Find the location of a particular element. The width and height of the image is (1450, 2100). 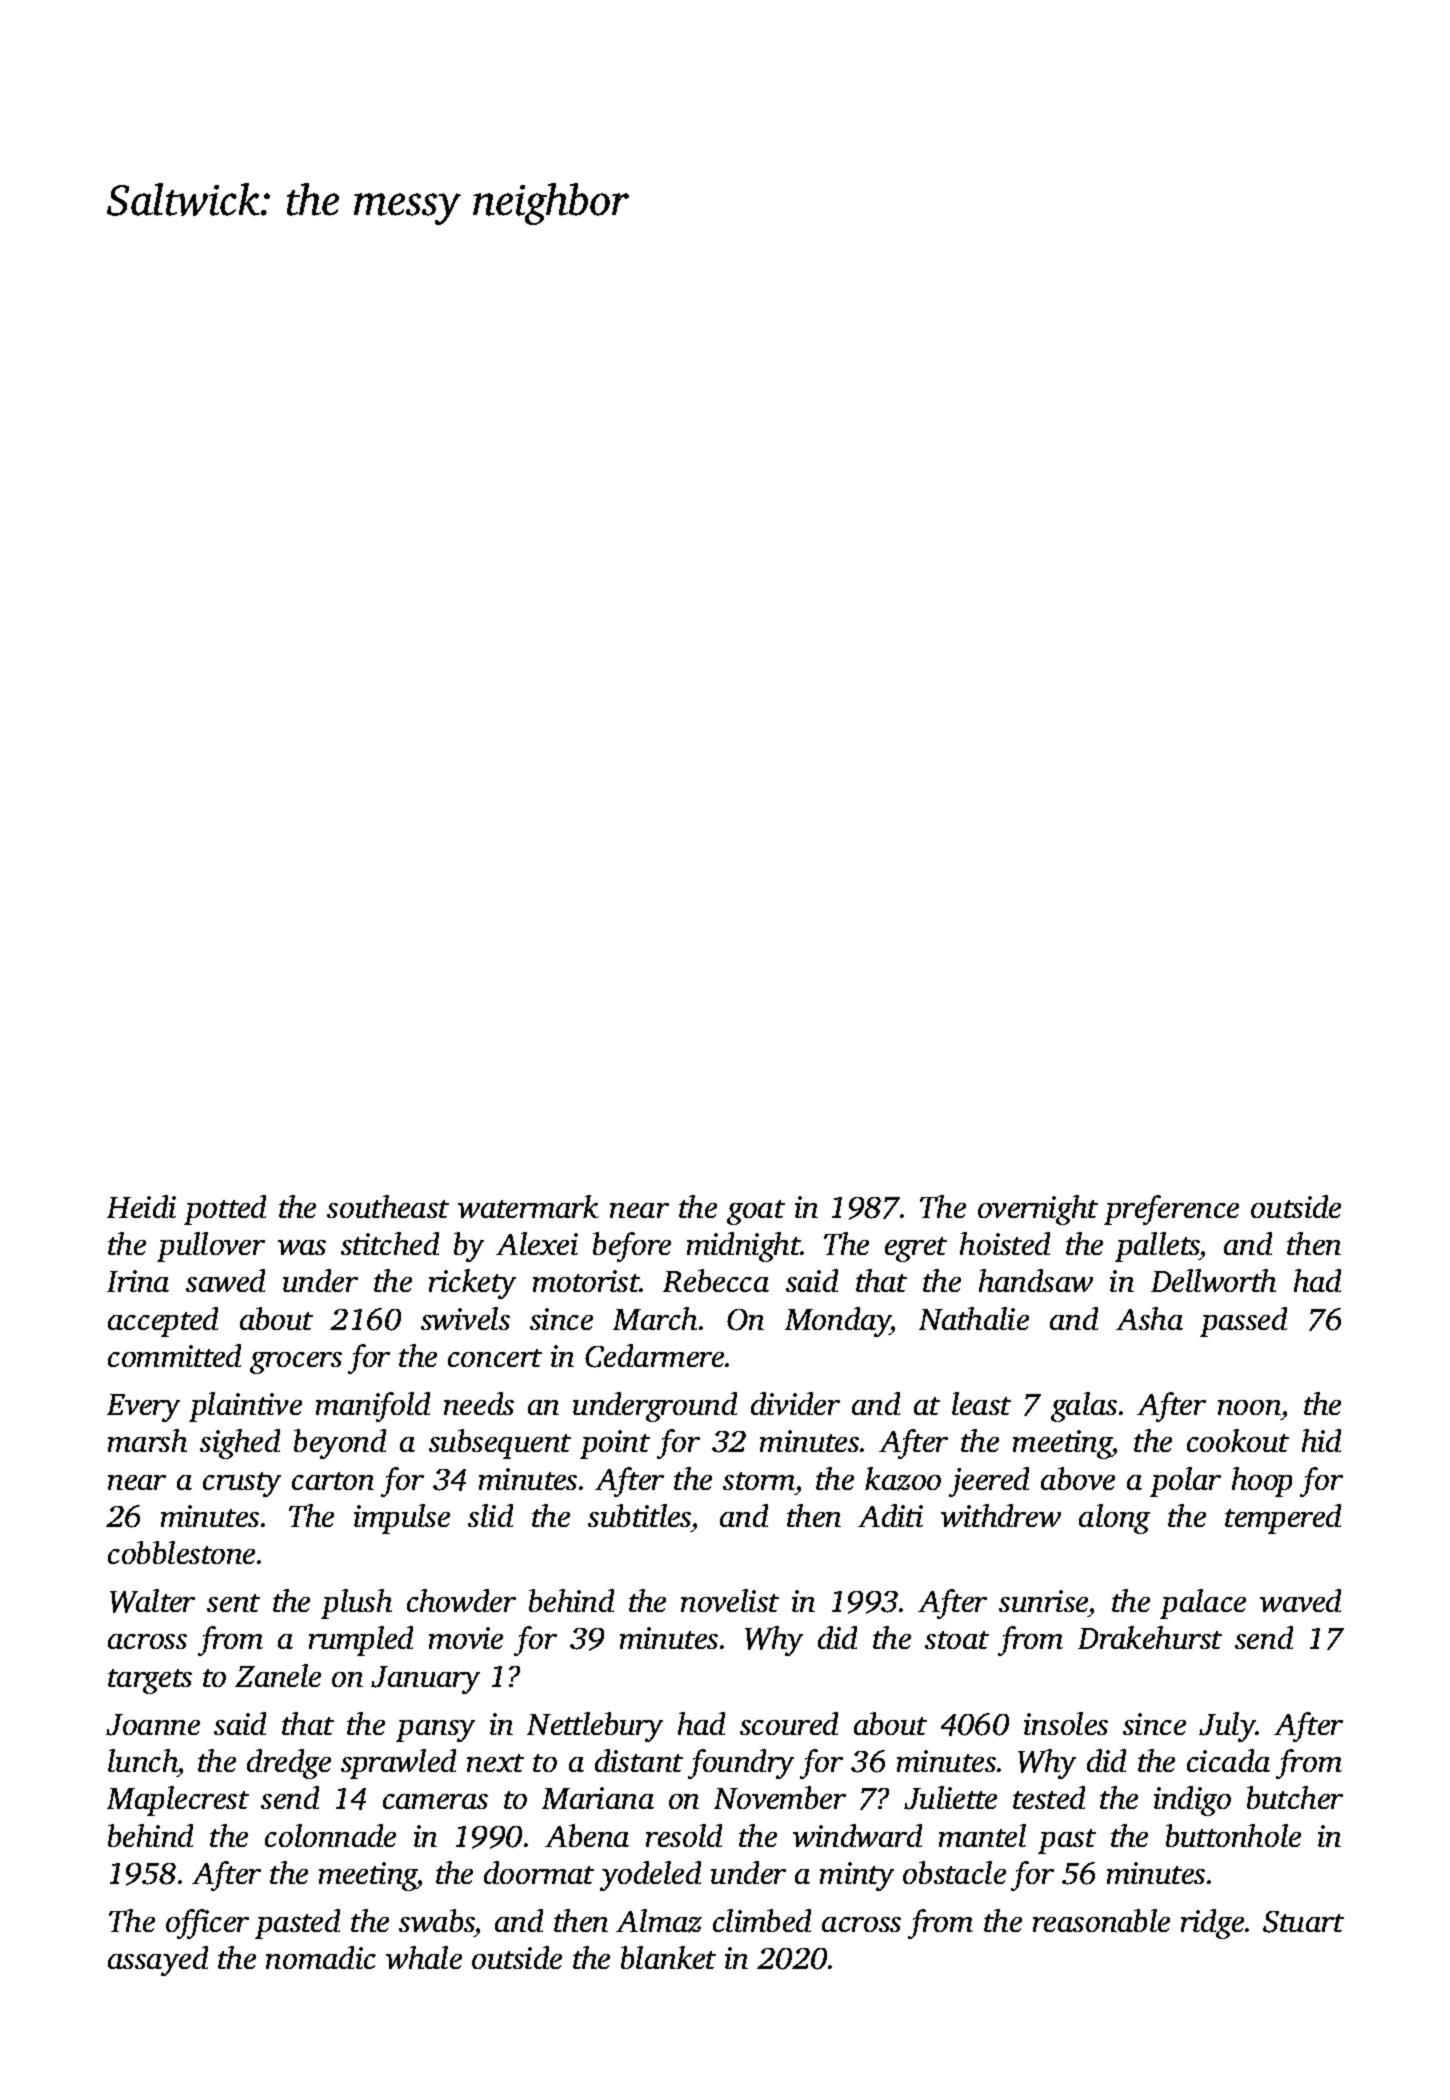

goat is located at coordinates (756, 1212).
